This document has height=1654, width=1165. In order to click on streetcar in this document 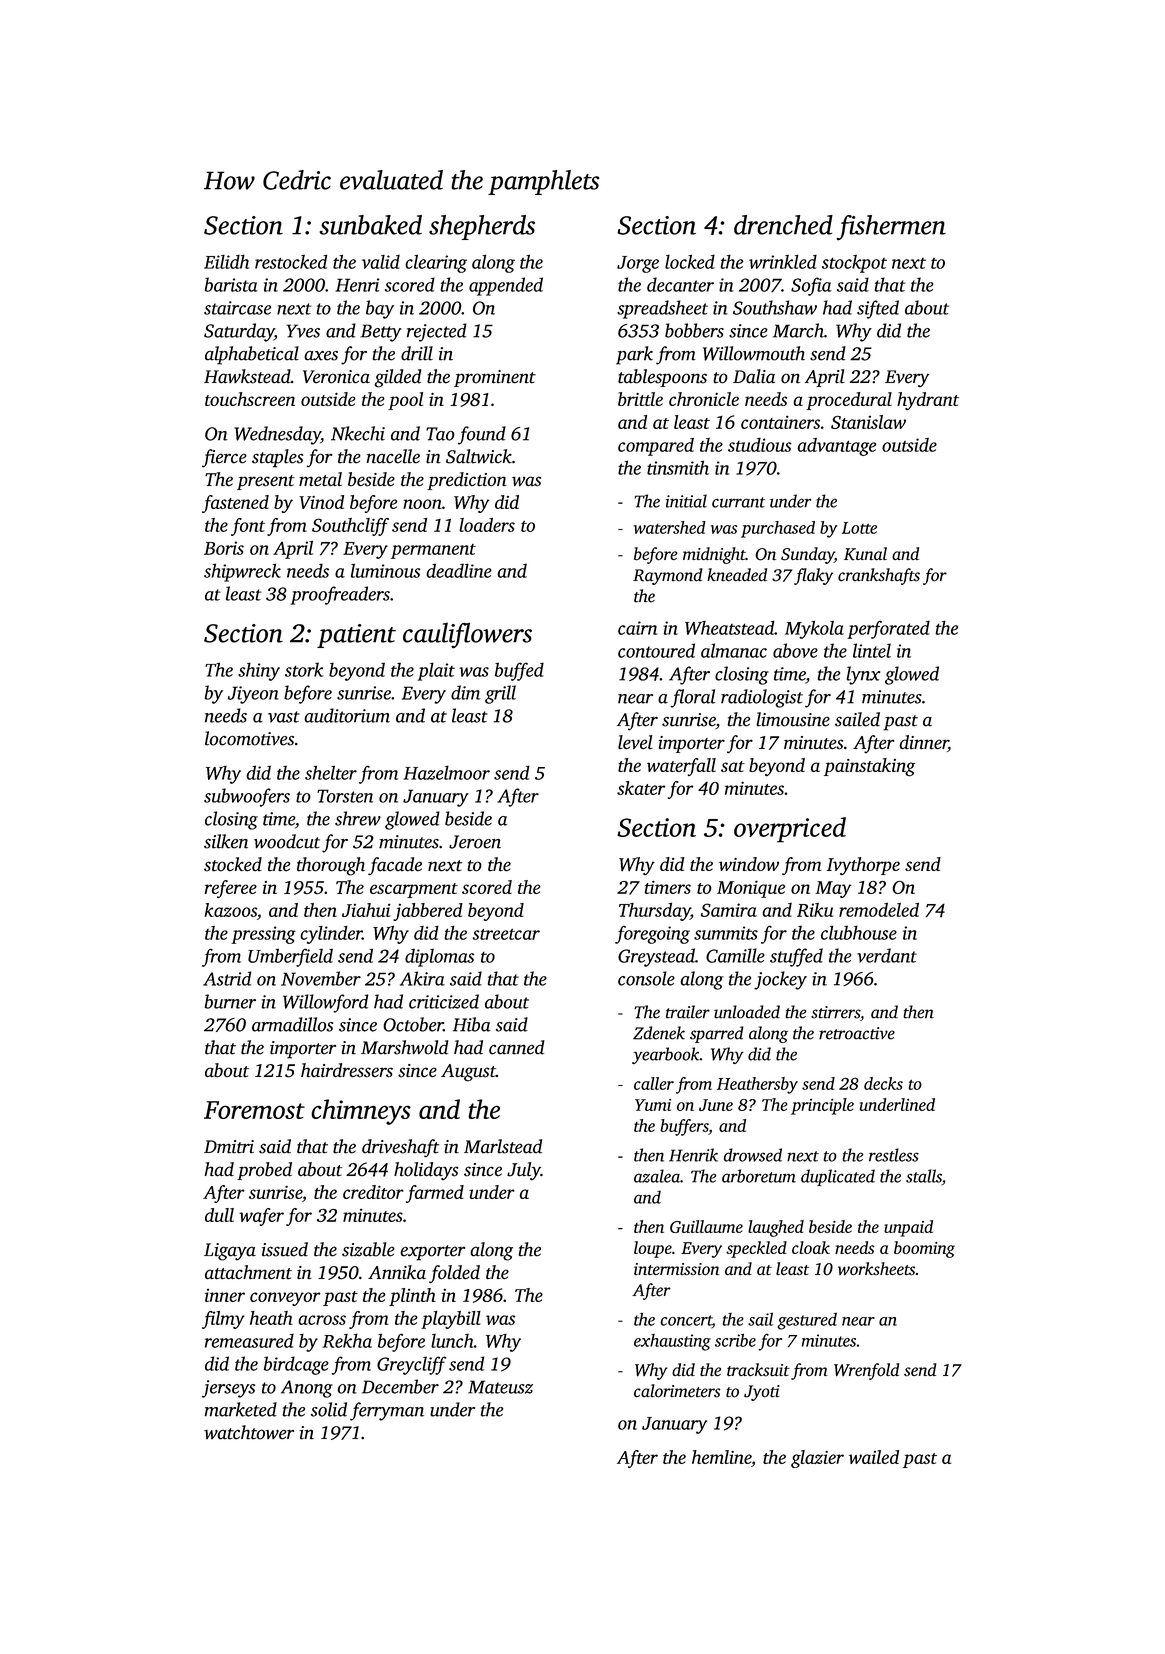, I will do `click(506, 934)`.
